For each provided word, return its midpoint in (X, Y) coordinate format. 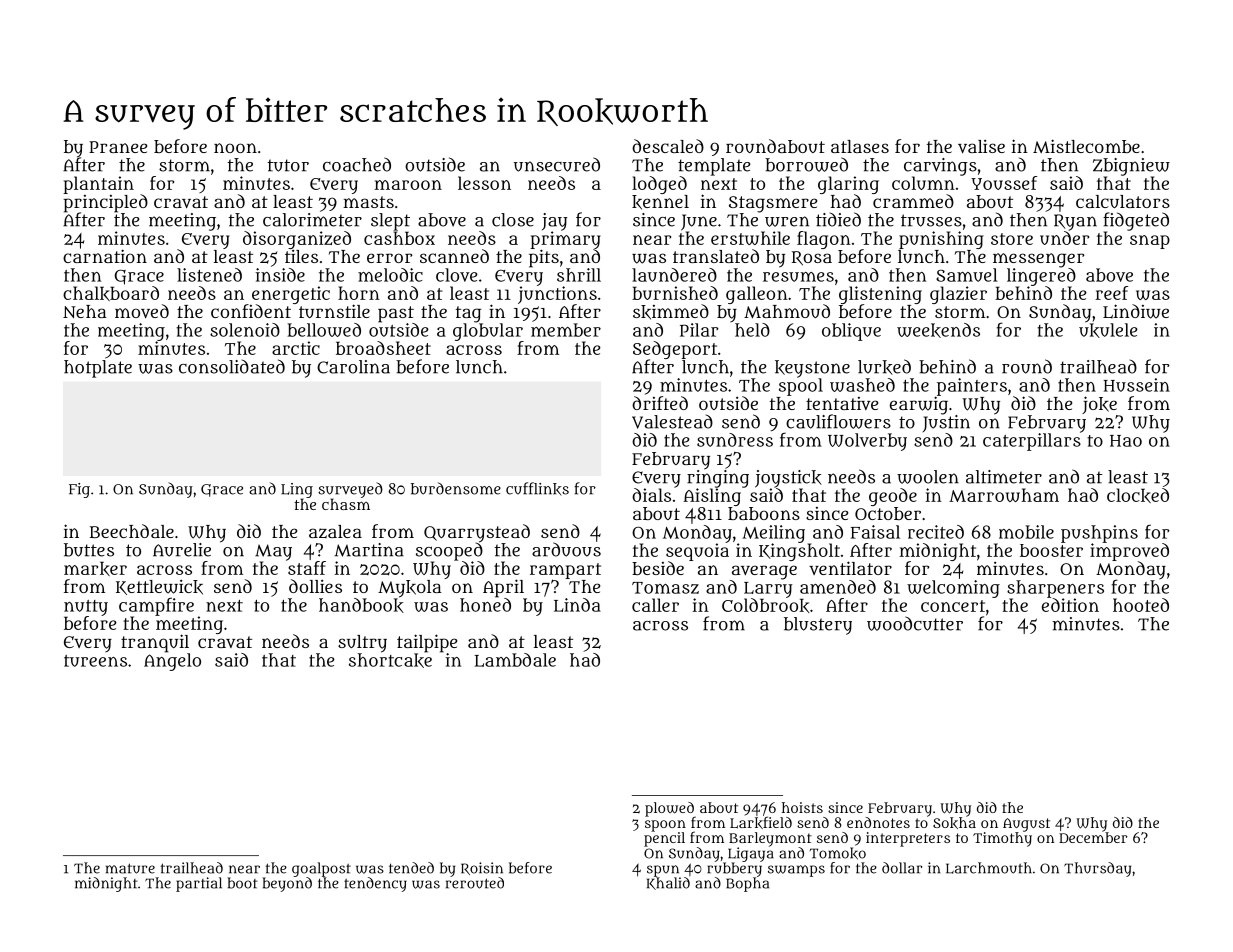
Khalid (668, 883)
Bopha (747, 884)
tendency (375, 884)
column (923, 183)
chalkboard (111, 293)
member (566, 330)
